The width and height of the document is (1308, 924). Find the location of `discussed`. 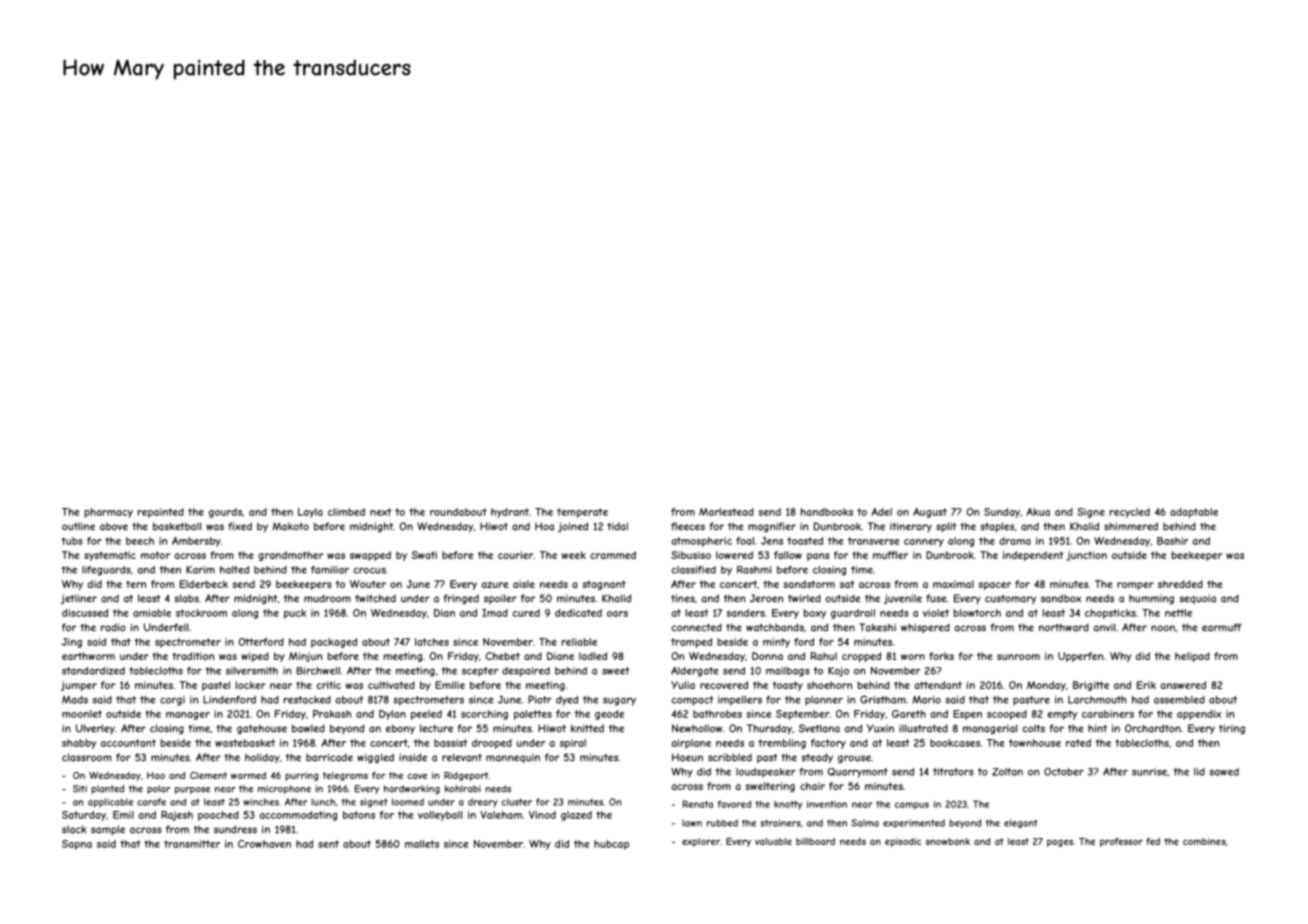

discussed is located at coordinates (85, 613).
